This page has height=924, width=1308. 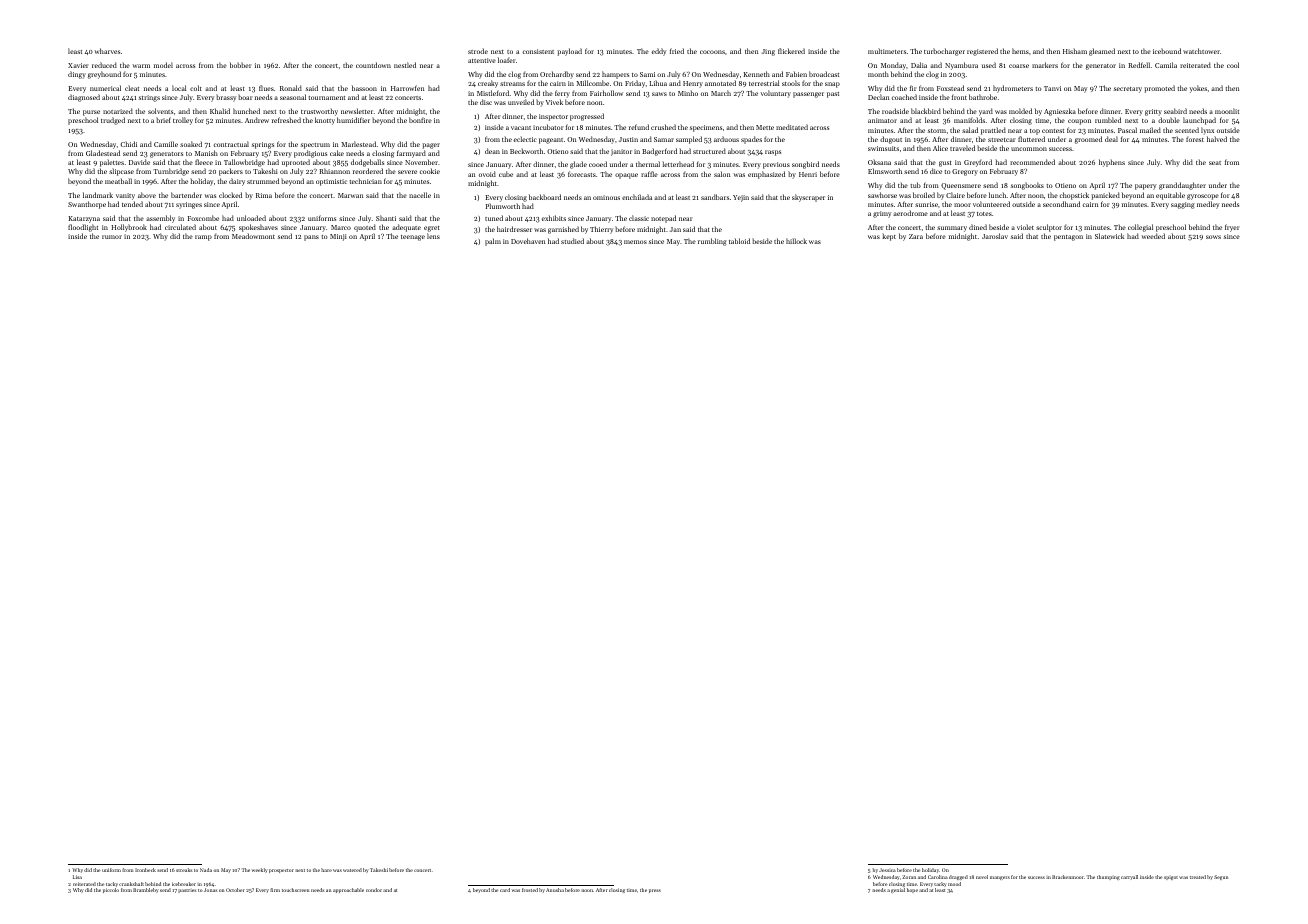 I want to click on ramp, so click(x=203, y=238).
